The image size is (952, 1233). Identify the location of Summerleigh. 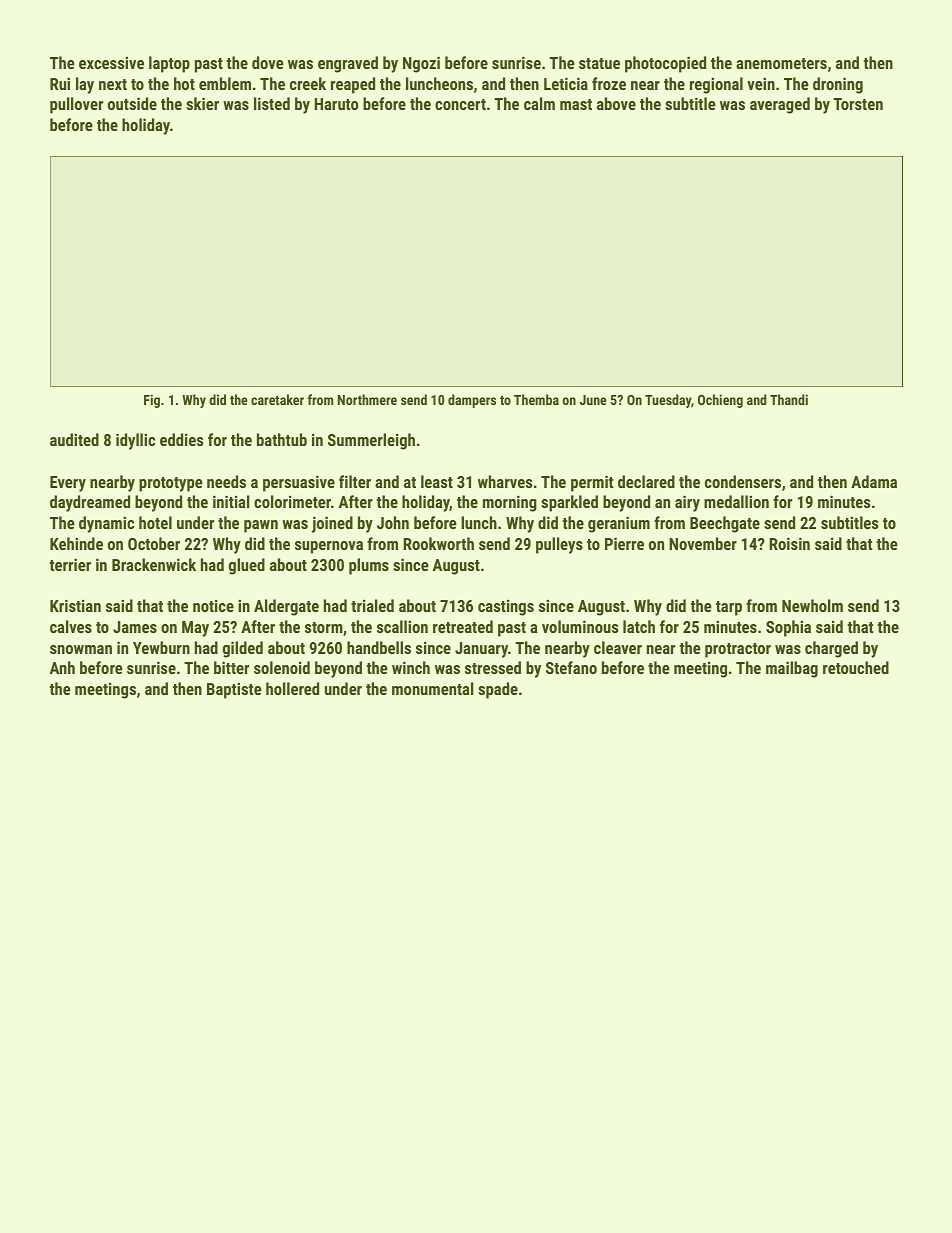
(371, 441).
